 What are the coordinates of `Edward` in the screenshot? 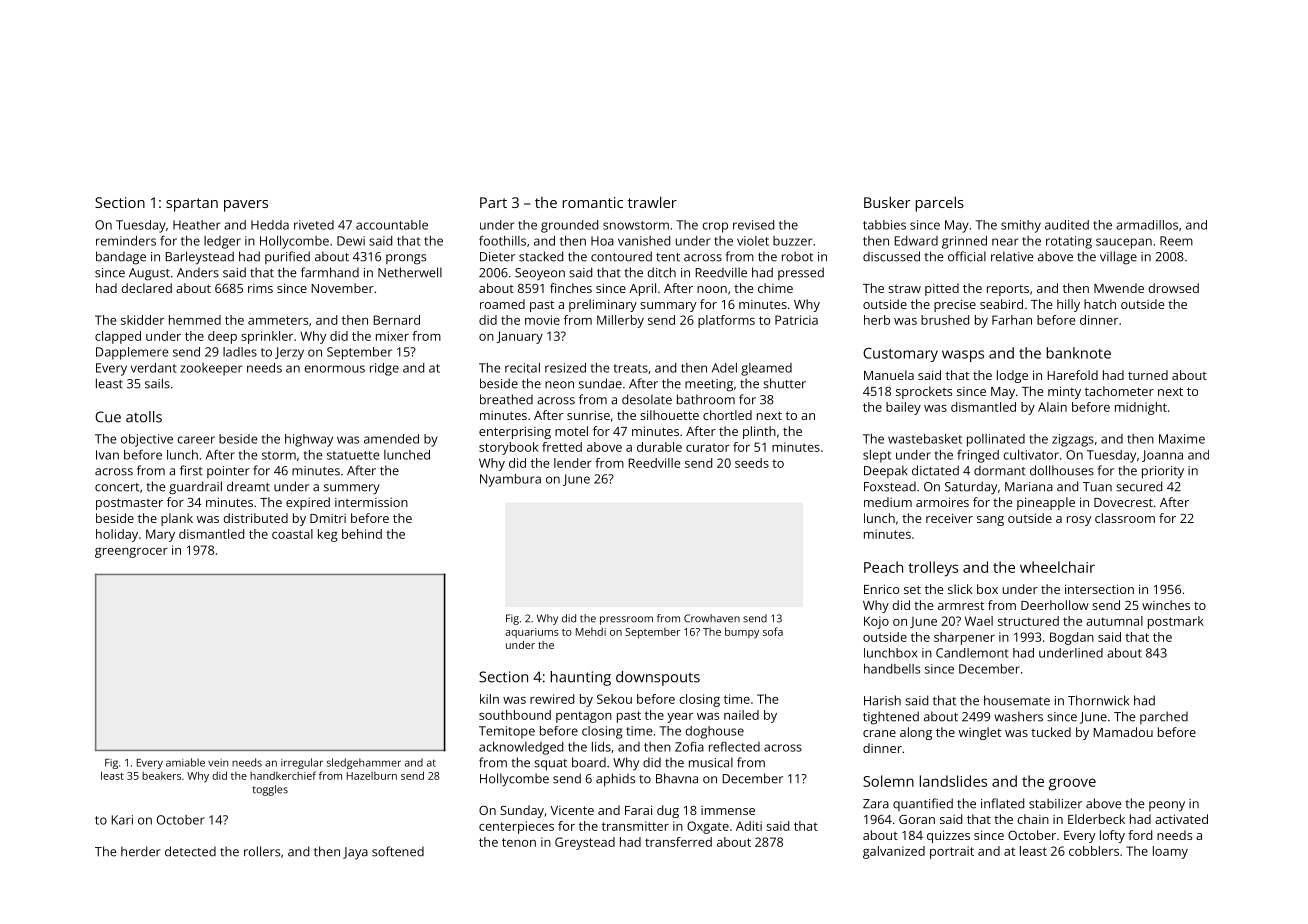 It's located at (916, 241).
